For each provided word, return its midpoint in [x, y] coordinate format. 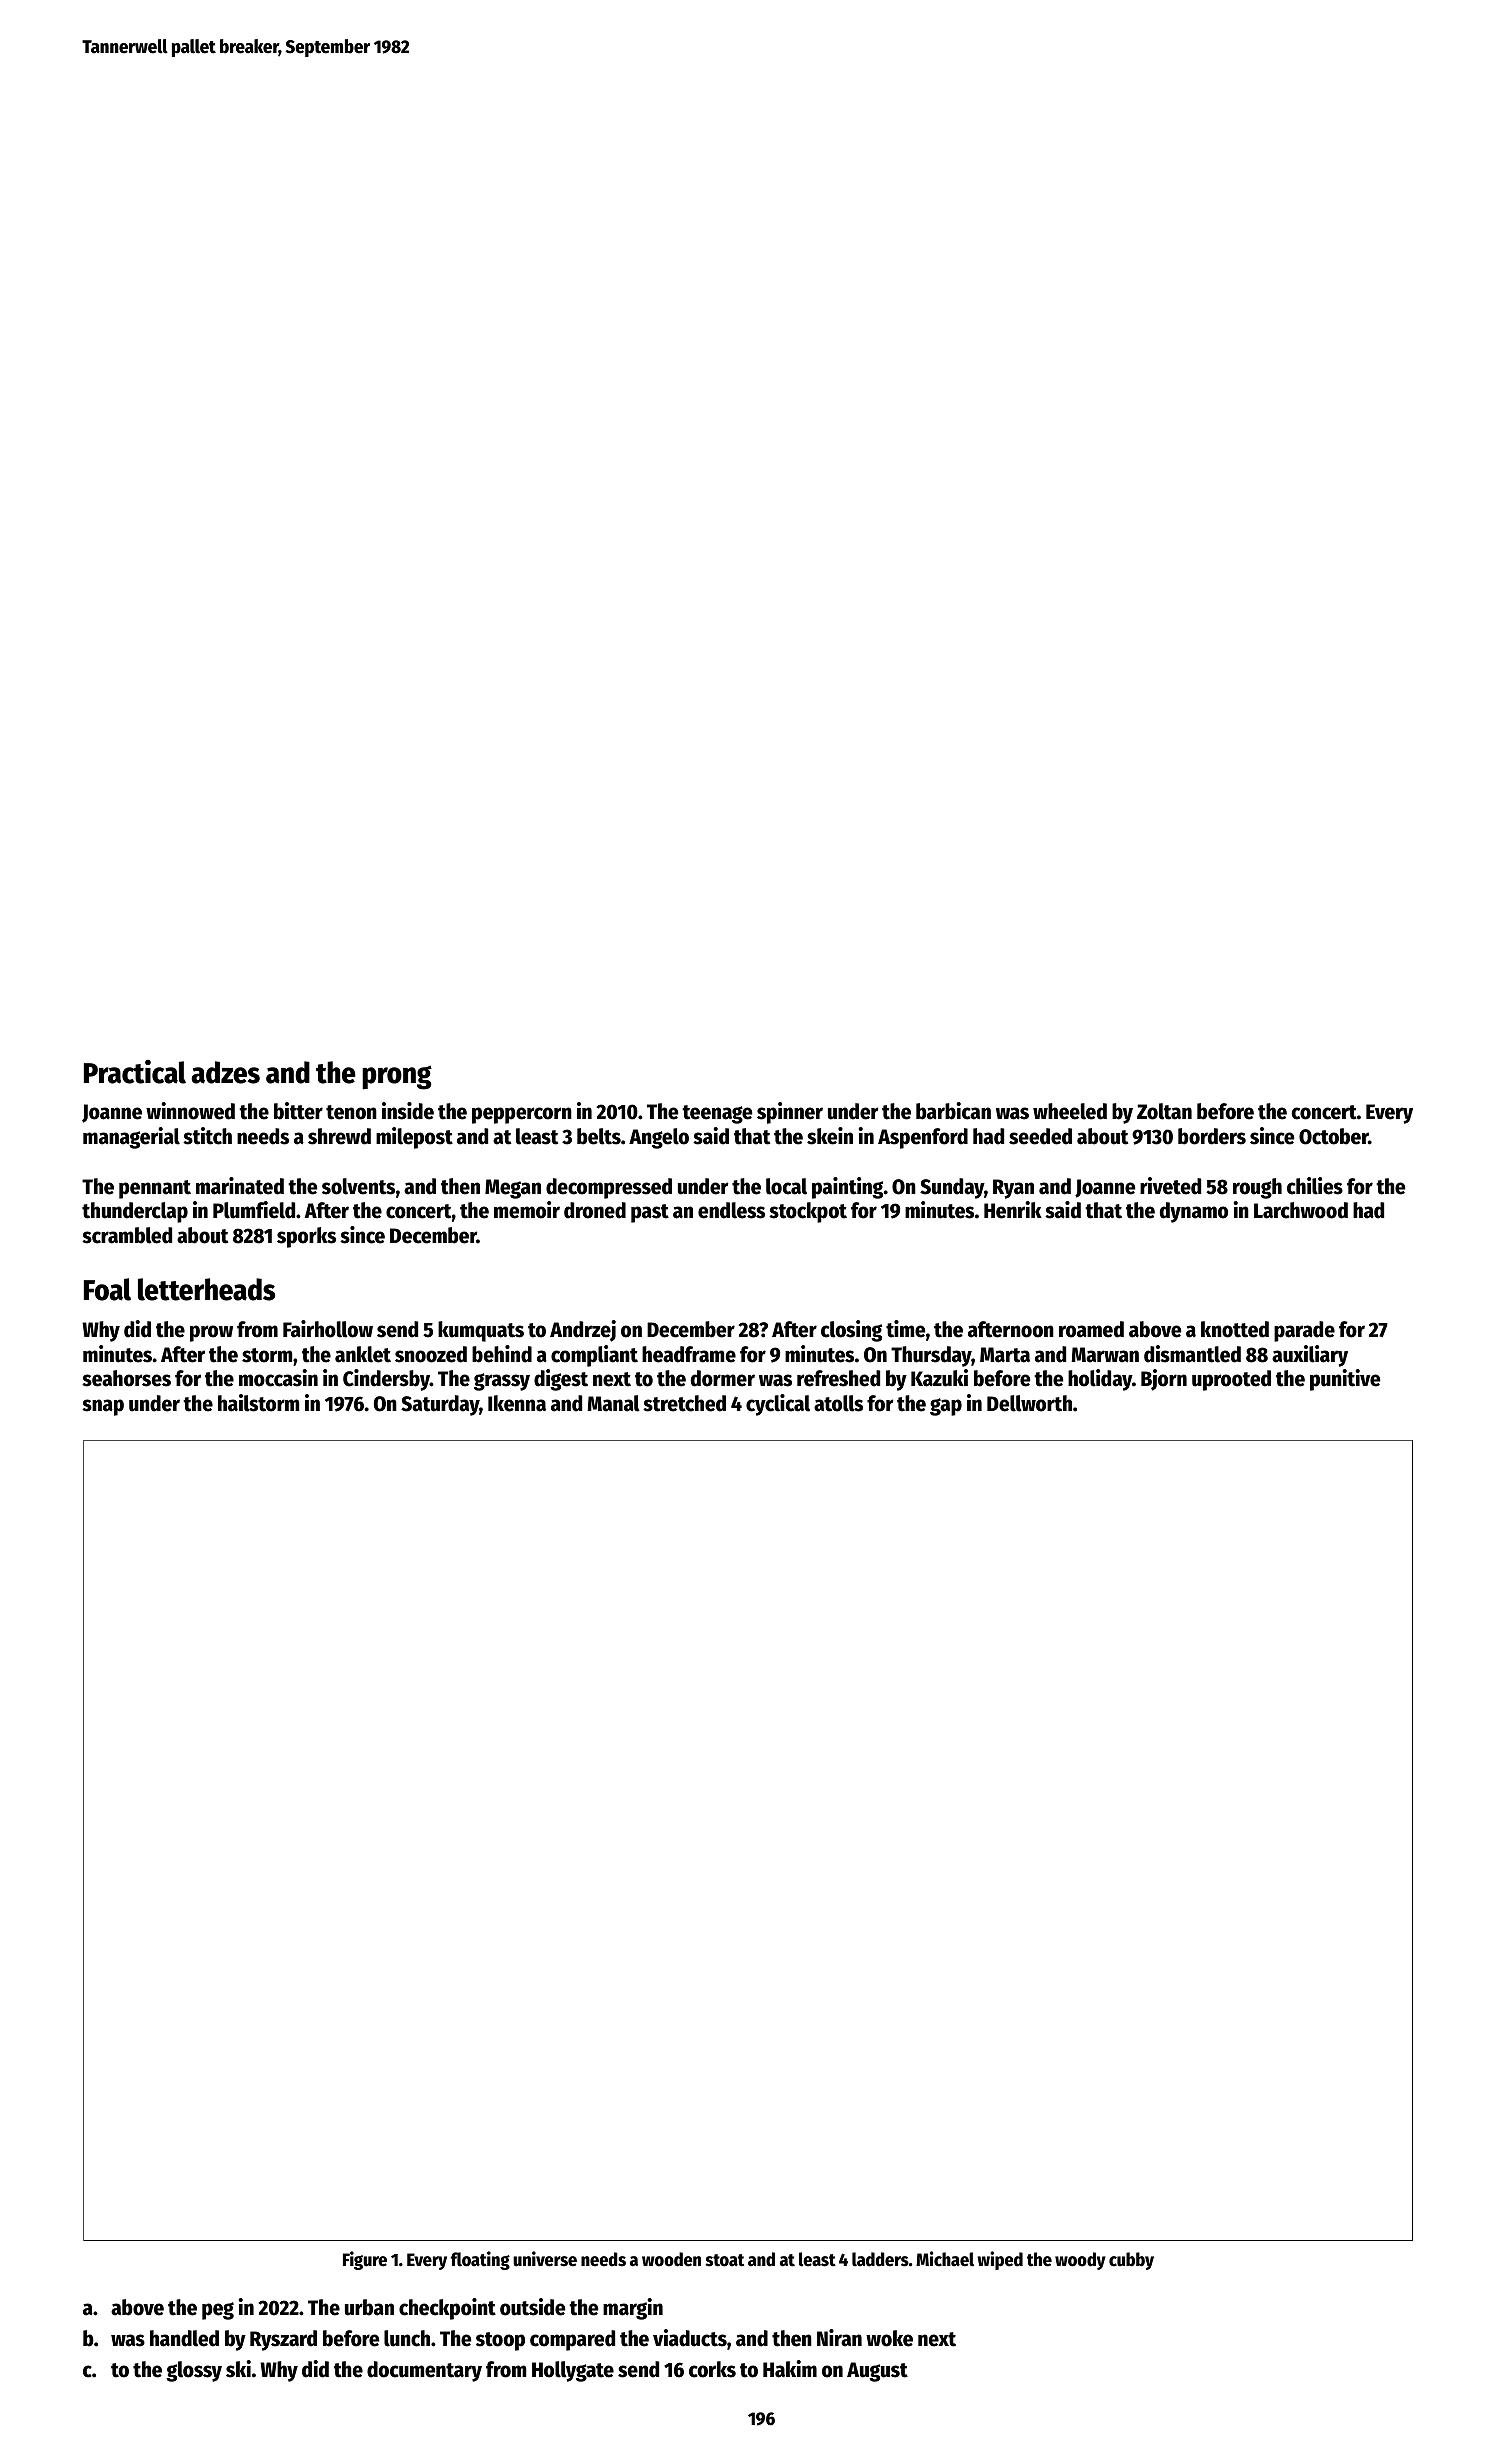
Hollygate [573, 2371]
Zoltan [1164, 1111]
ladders [880, 2259]
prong [397, 1077]
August [877, 2372]
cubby [1131, 2261]
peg [218, 2311]
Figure [365, 2260]
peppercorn [522, 1115]
